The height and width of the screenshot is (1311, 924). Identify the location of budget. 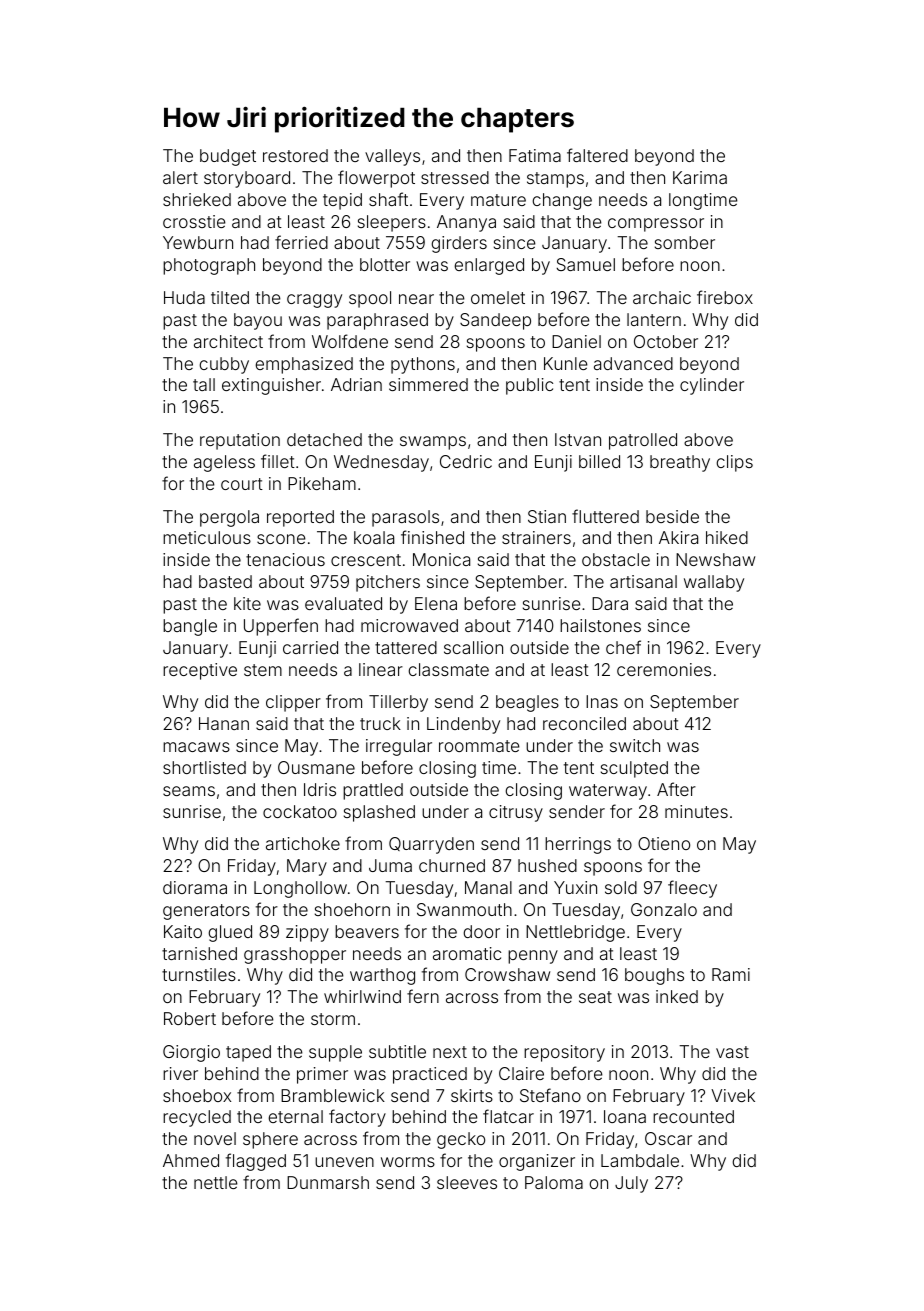
(228, 157).
